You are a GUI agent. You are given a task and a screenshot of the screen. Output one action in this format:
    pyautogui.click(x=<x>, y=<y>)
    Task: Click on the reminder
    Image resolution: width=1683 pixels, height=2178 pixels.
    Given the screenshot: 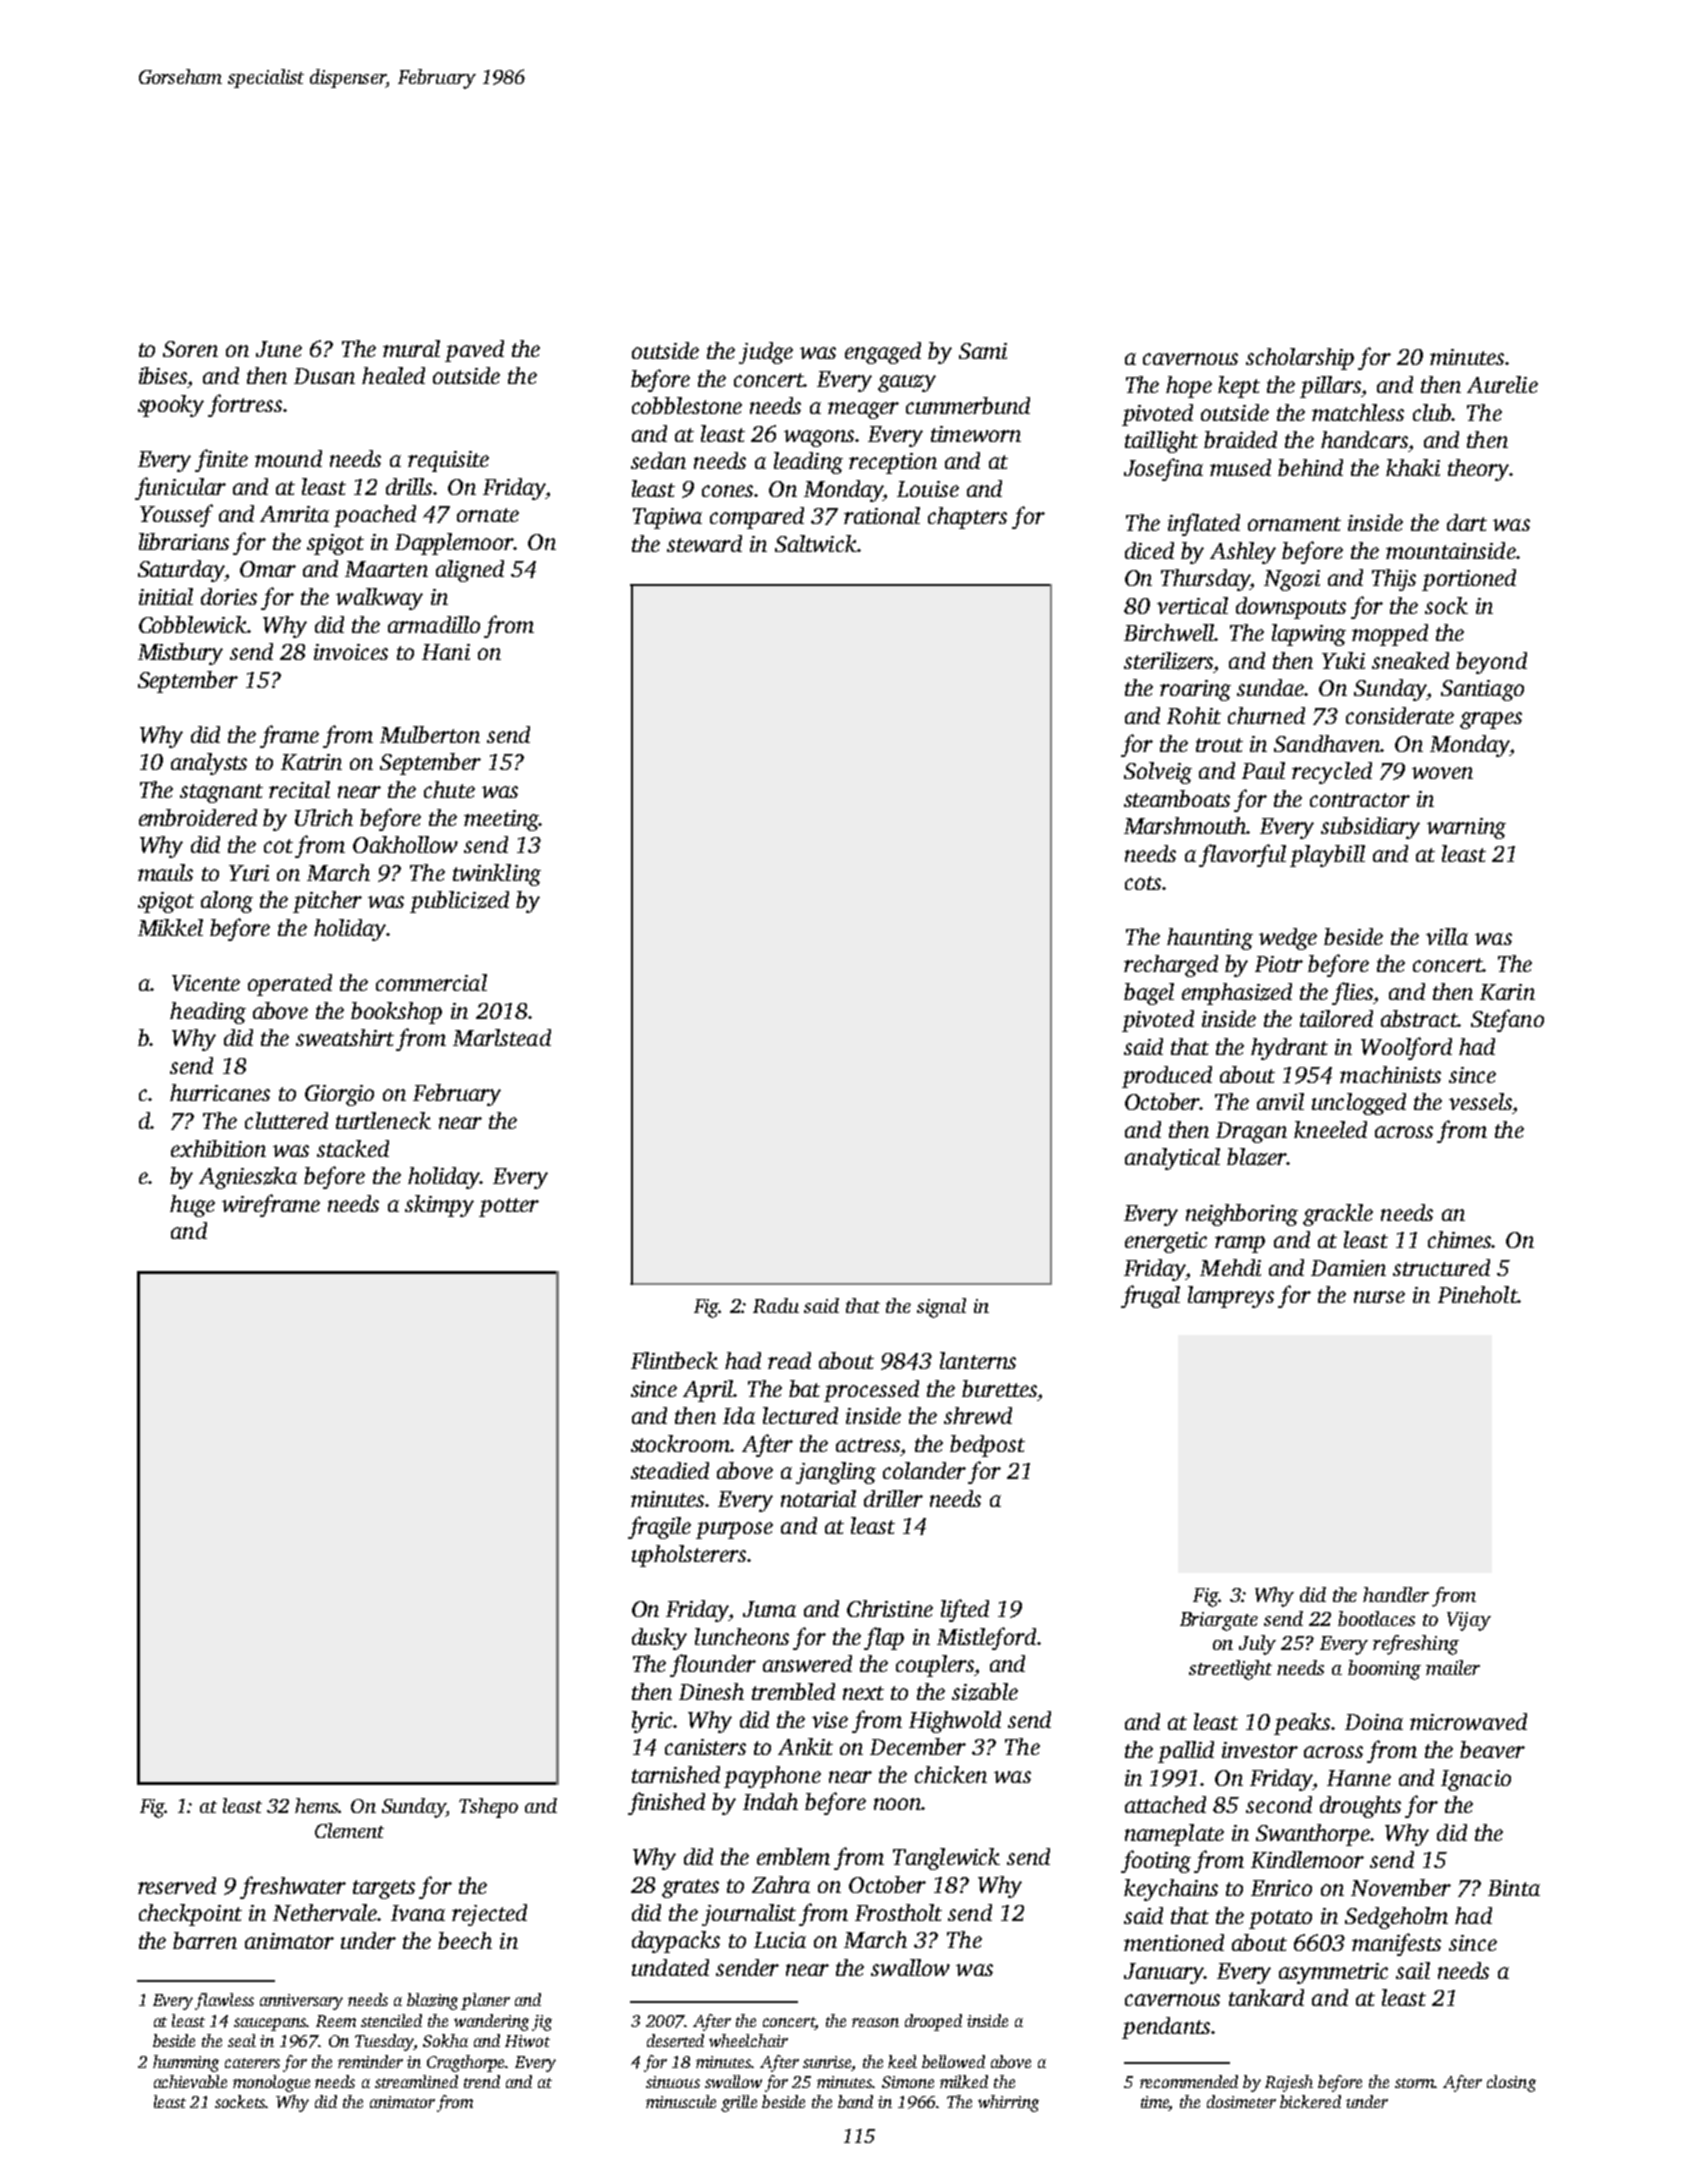 What is the action you would take?
    pyautogui.click(x=370, y=2061)
